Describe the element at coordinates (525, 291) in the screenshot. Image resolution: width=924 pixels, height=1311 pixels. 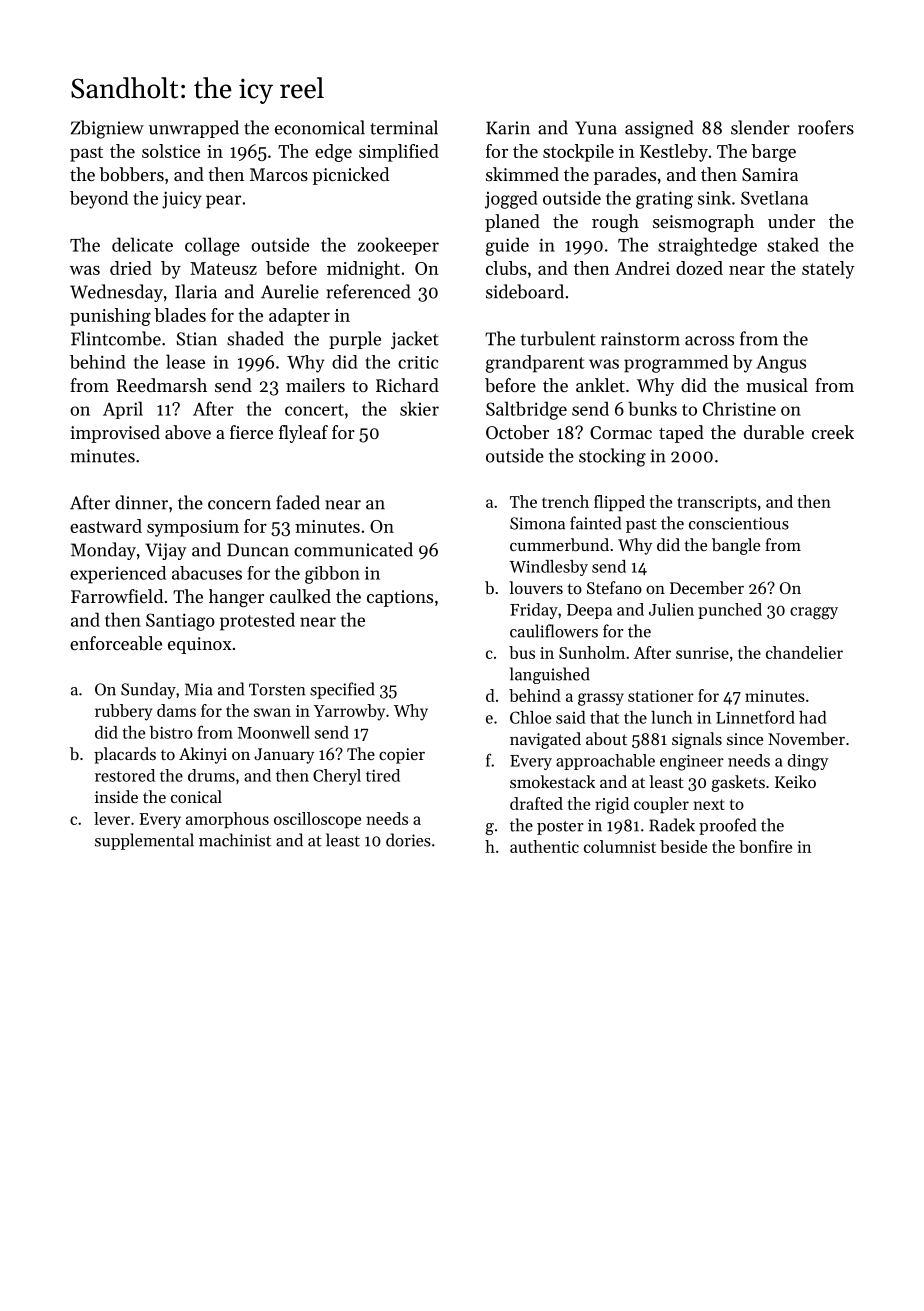
I see `sideboard` at that location.
